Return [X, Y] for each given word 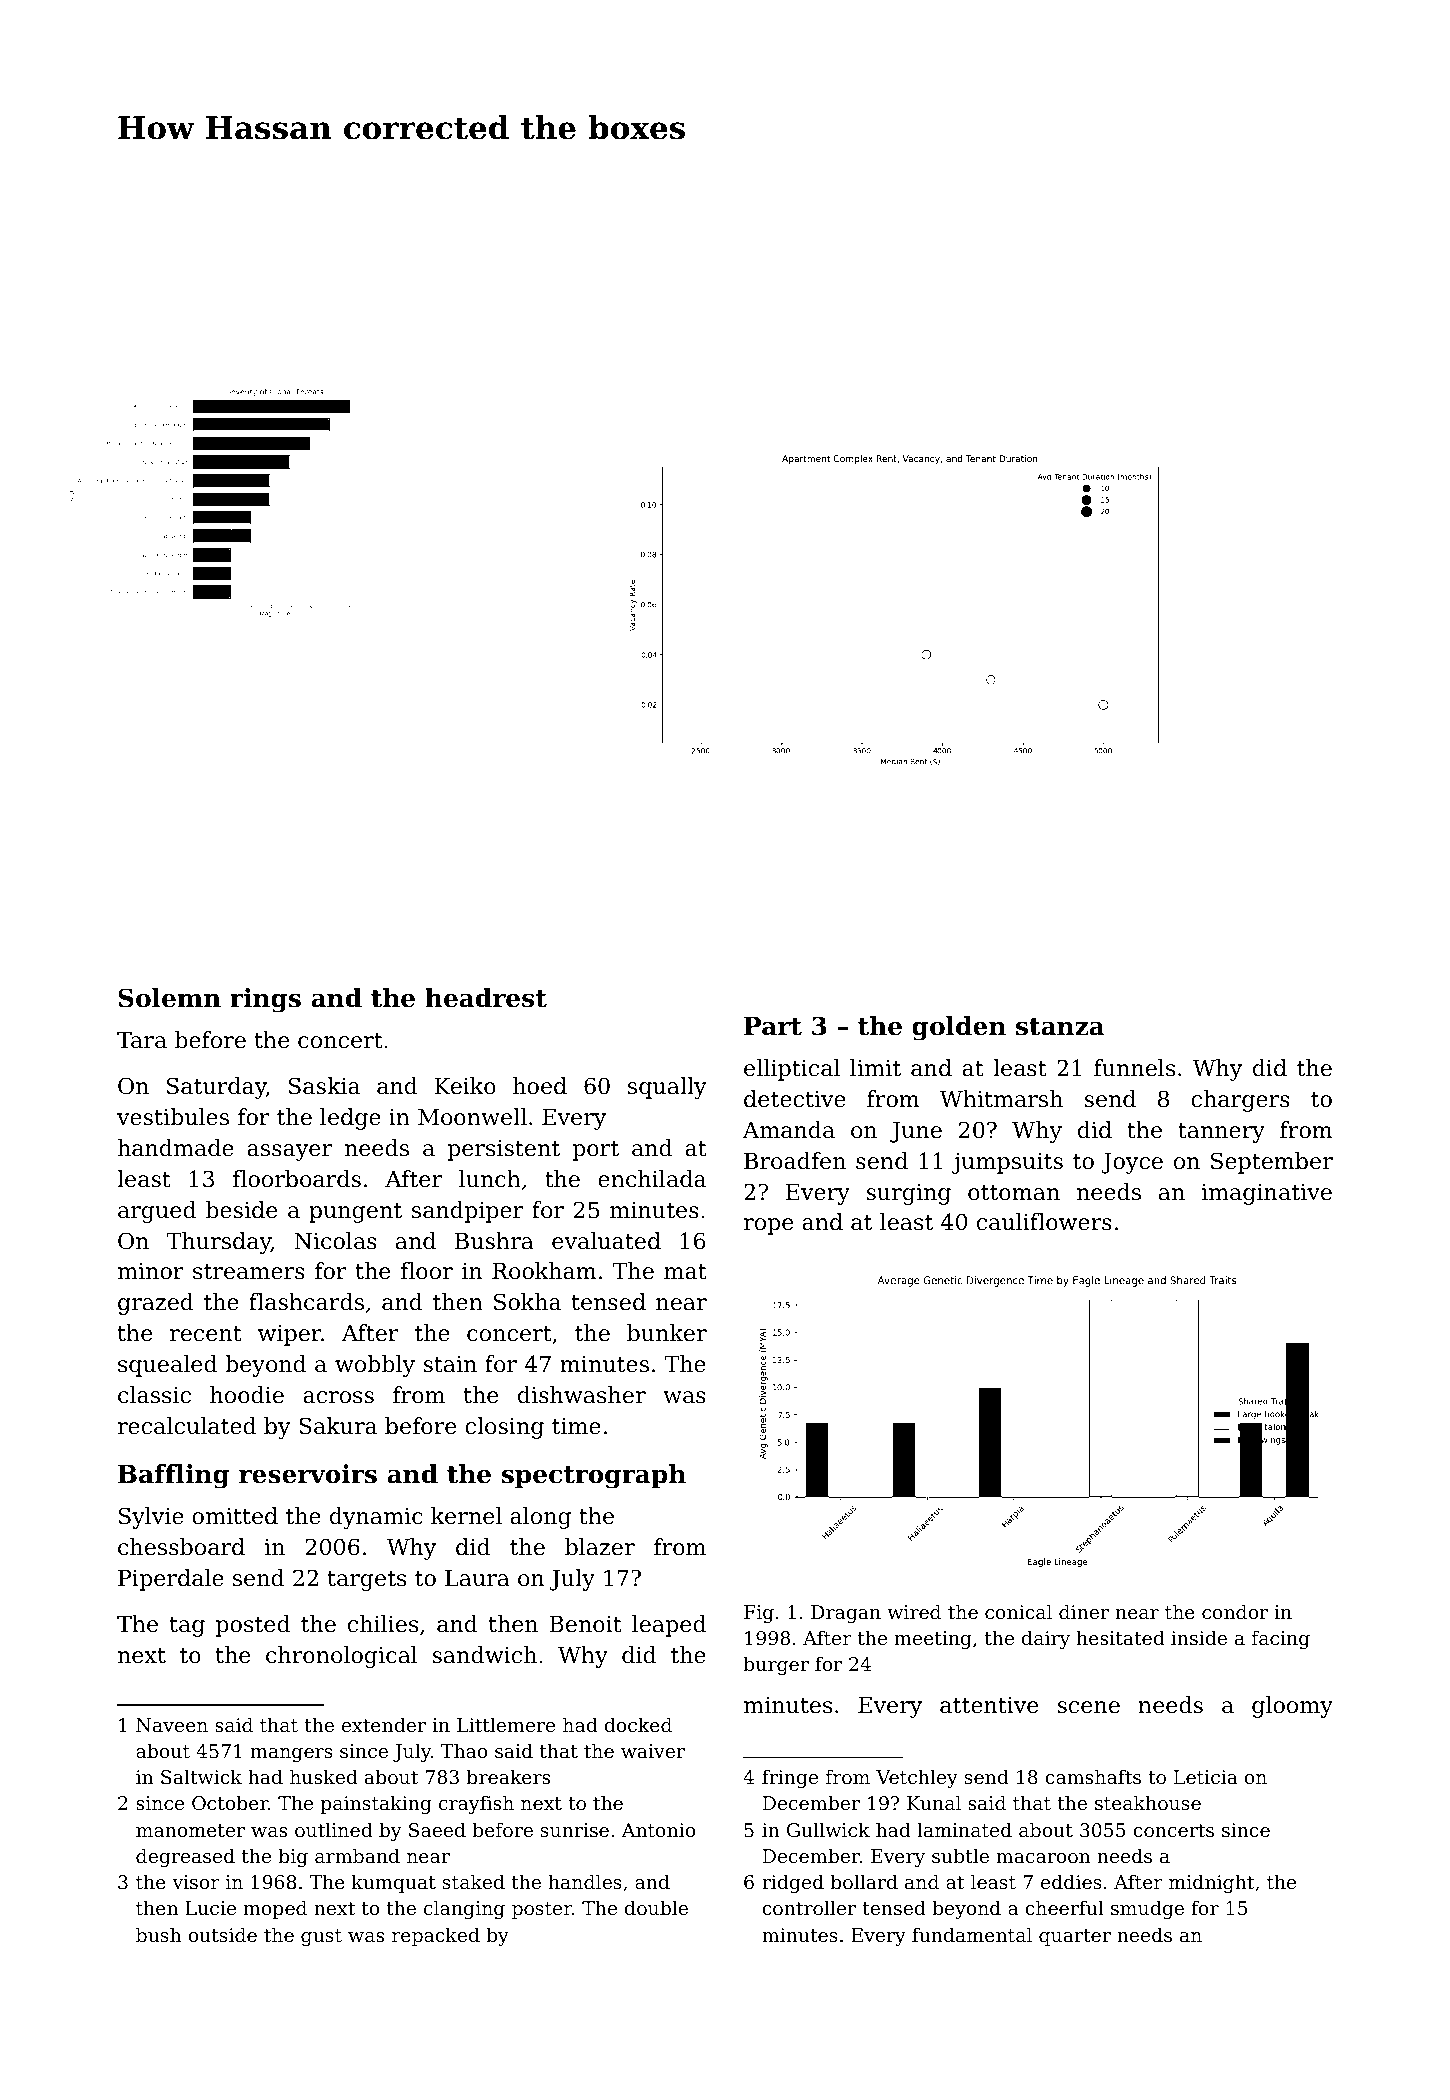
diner [1084, 1611]
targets [367, 1581]
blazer [600, 1547]
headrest [486, 998]
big [293, 1857]
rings [265, 1000]
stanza [1060, 1027]
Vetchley [917, 1778]
